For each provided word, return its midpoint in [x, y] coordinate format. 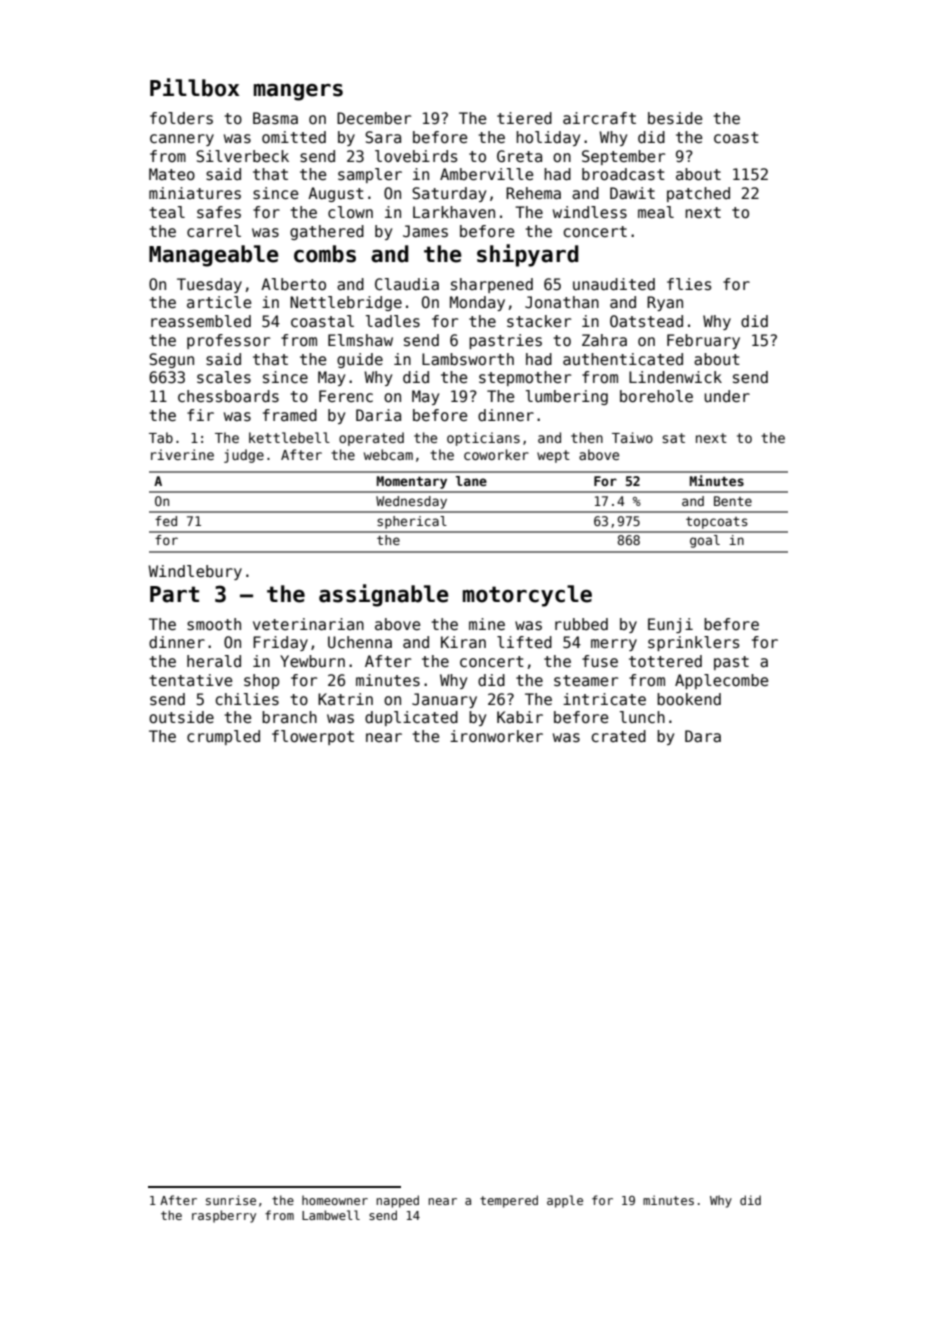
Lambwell [331, 1215]
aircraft [599, 118]
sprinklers [694, 643]
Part [174, 594]
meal [656, 212]
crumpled [223, 737]
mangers [298, 92]
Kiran [463, 642]
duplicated [411, 718]
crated [618, 736]
